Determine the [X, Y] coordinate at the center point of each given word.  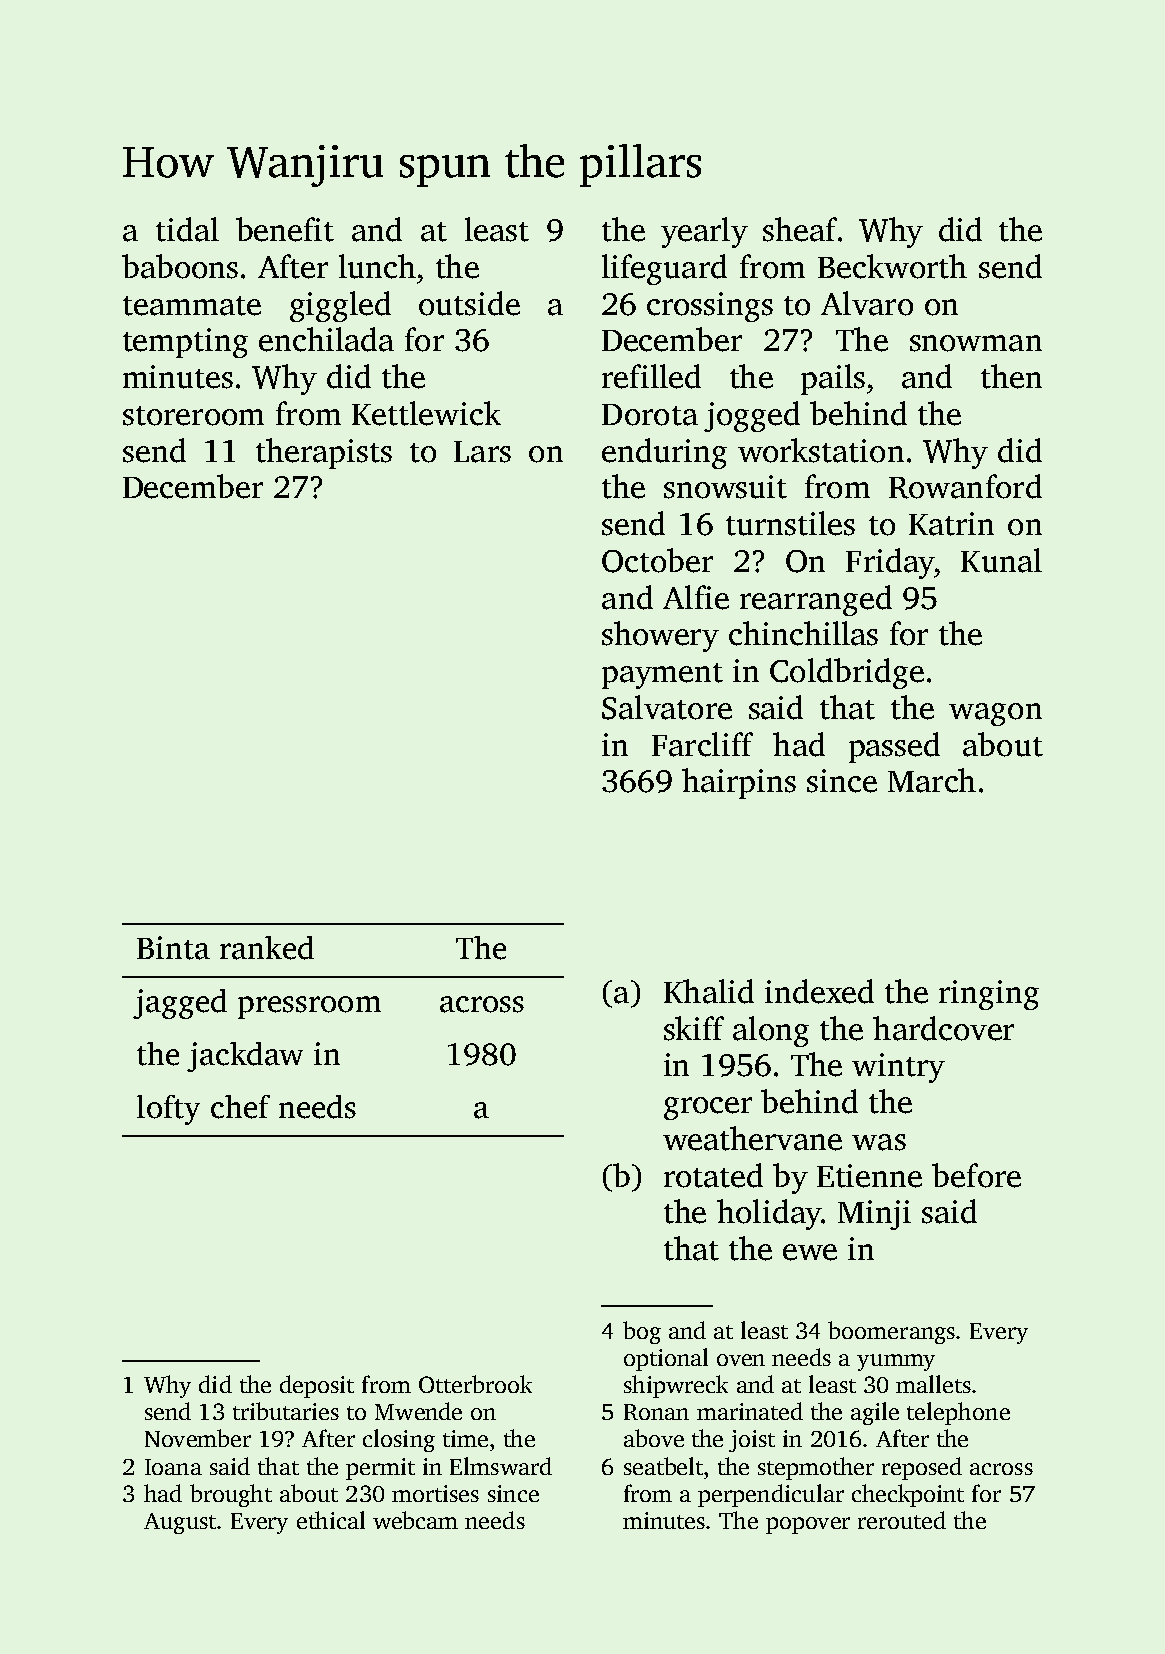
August [180, 1523]
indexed [819, 991]
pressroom [309, 1007]
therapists [324, 453]
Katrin [951, 524]
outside [469, 303]
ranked [267, 948]
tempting [185, 343]
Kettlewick [426, 413]
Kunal [1001, 560]
